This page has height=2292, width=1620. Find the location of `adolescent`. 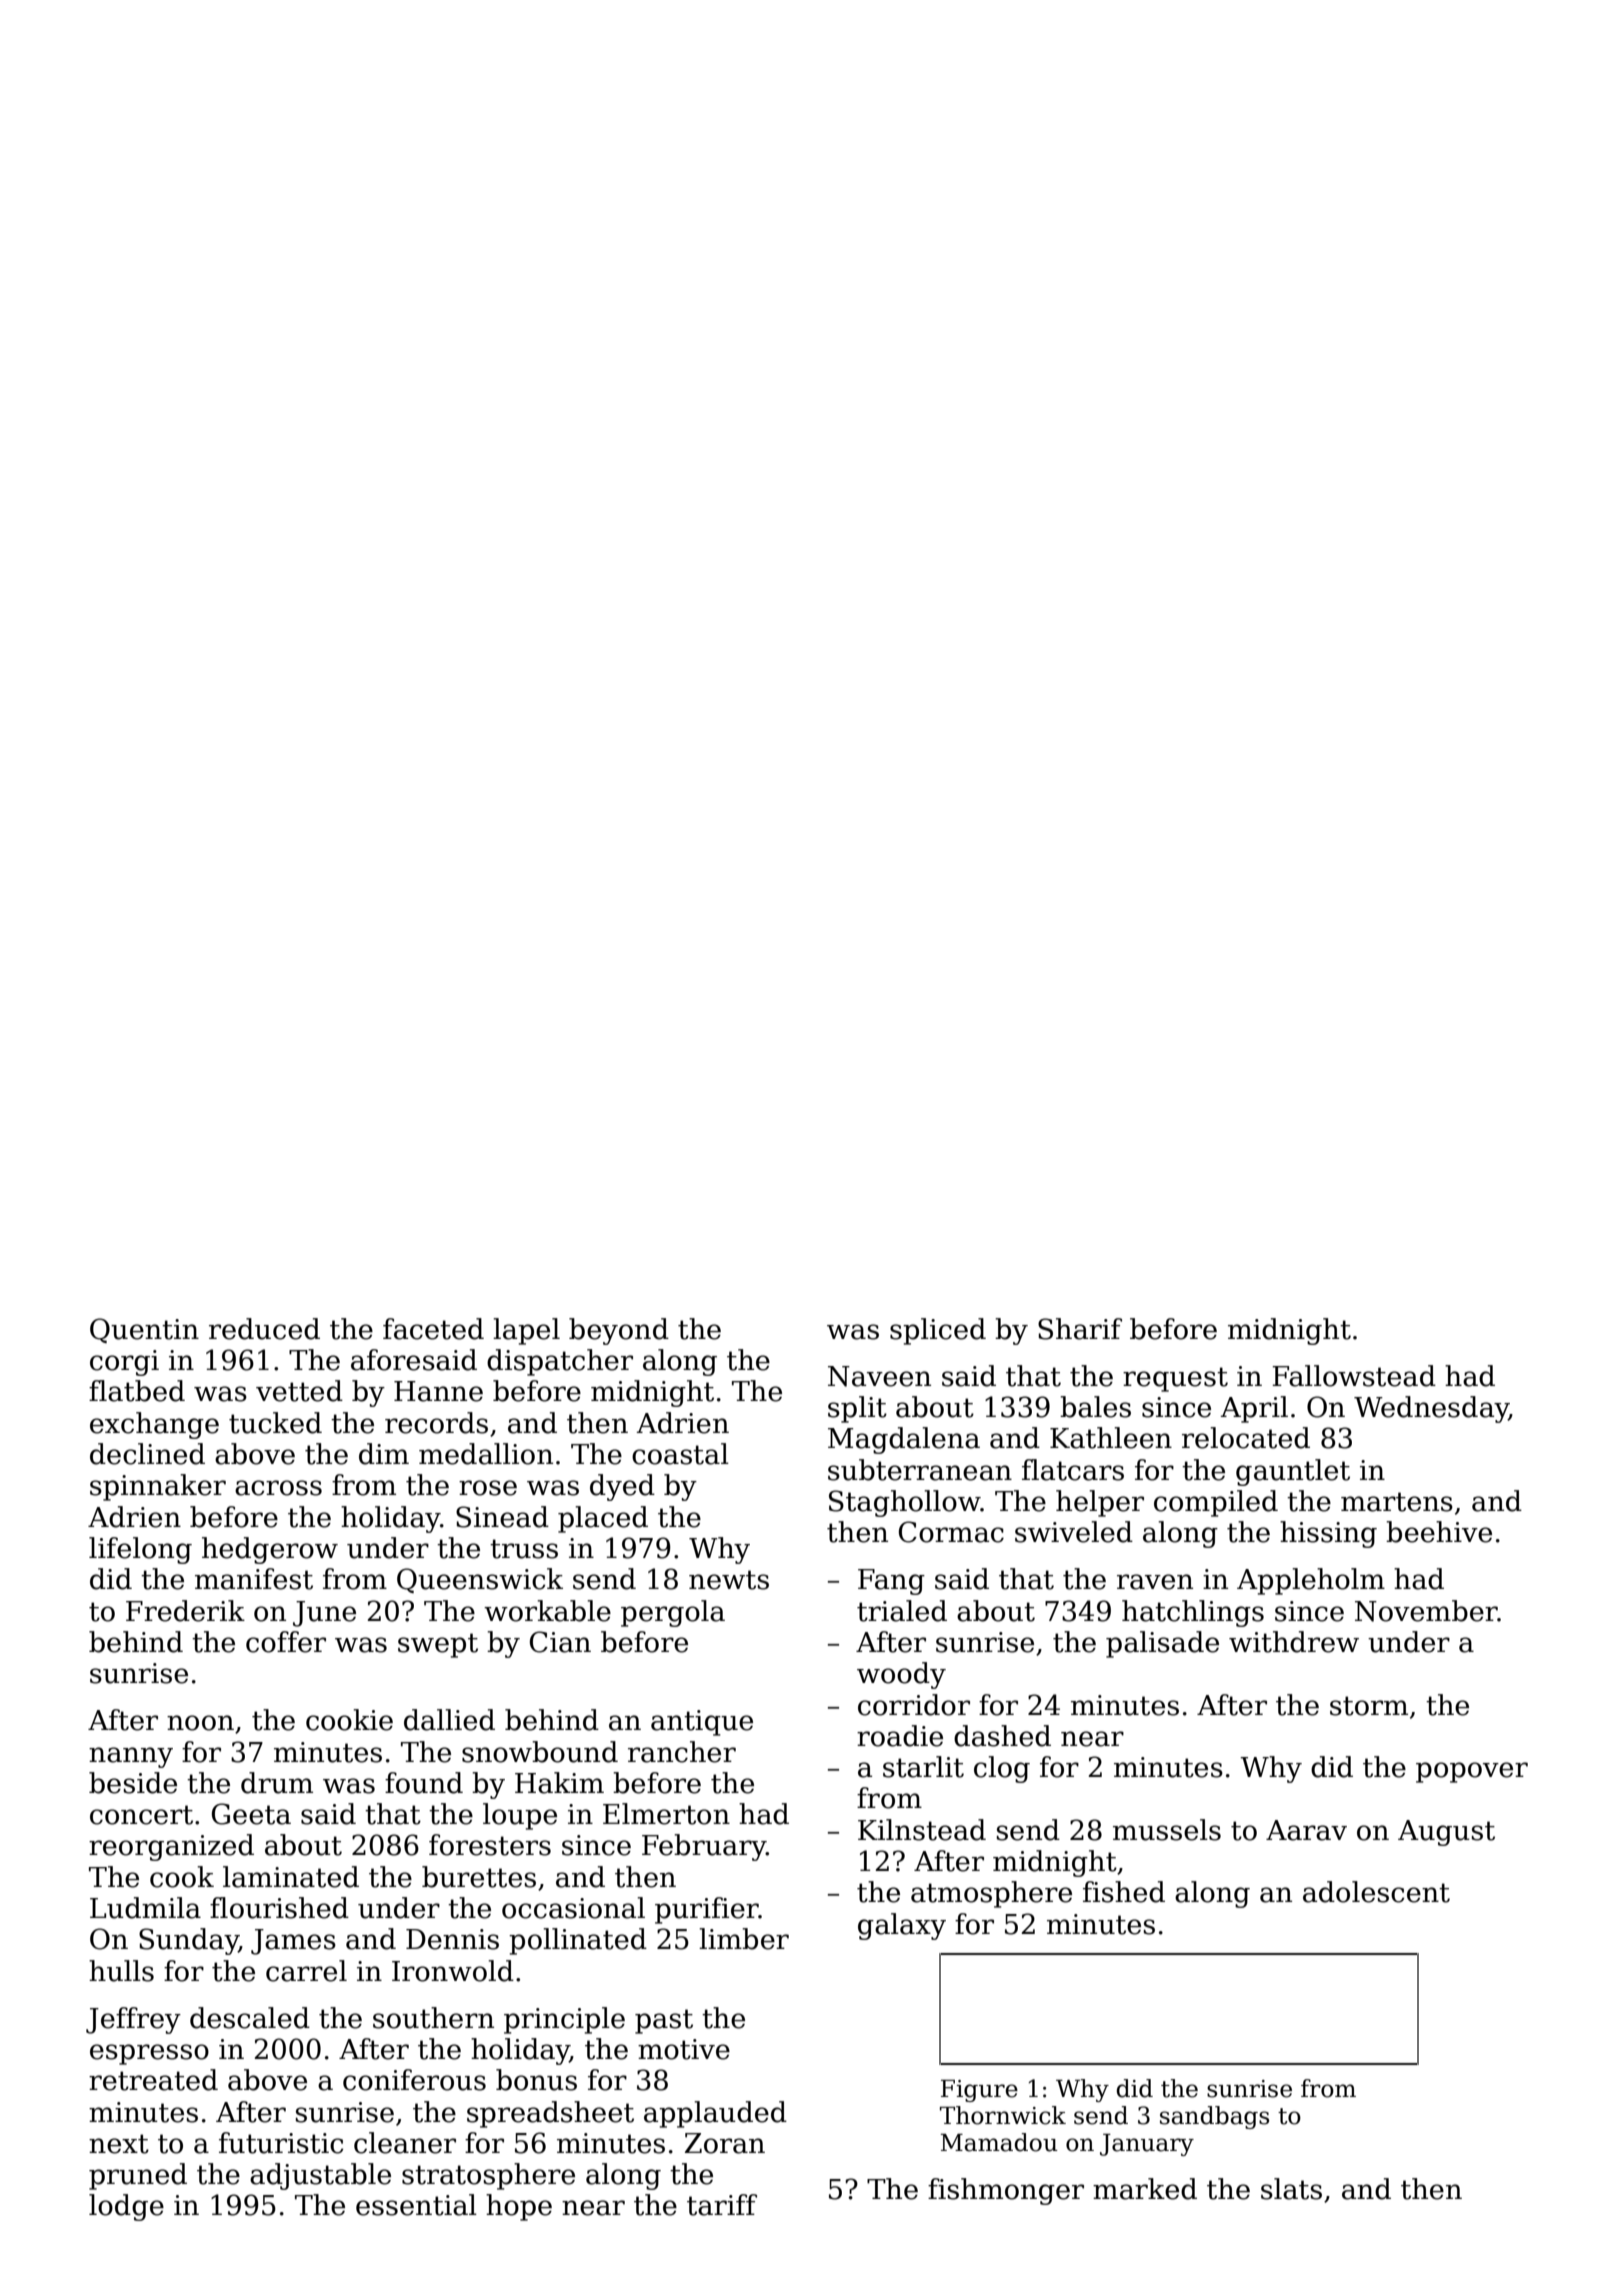

adolescent is located at coordinates (1376, 1892).
